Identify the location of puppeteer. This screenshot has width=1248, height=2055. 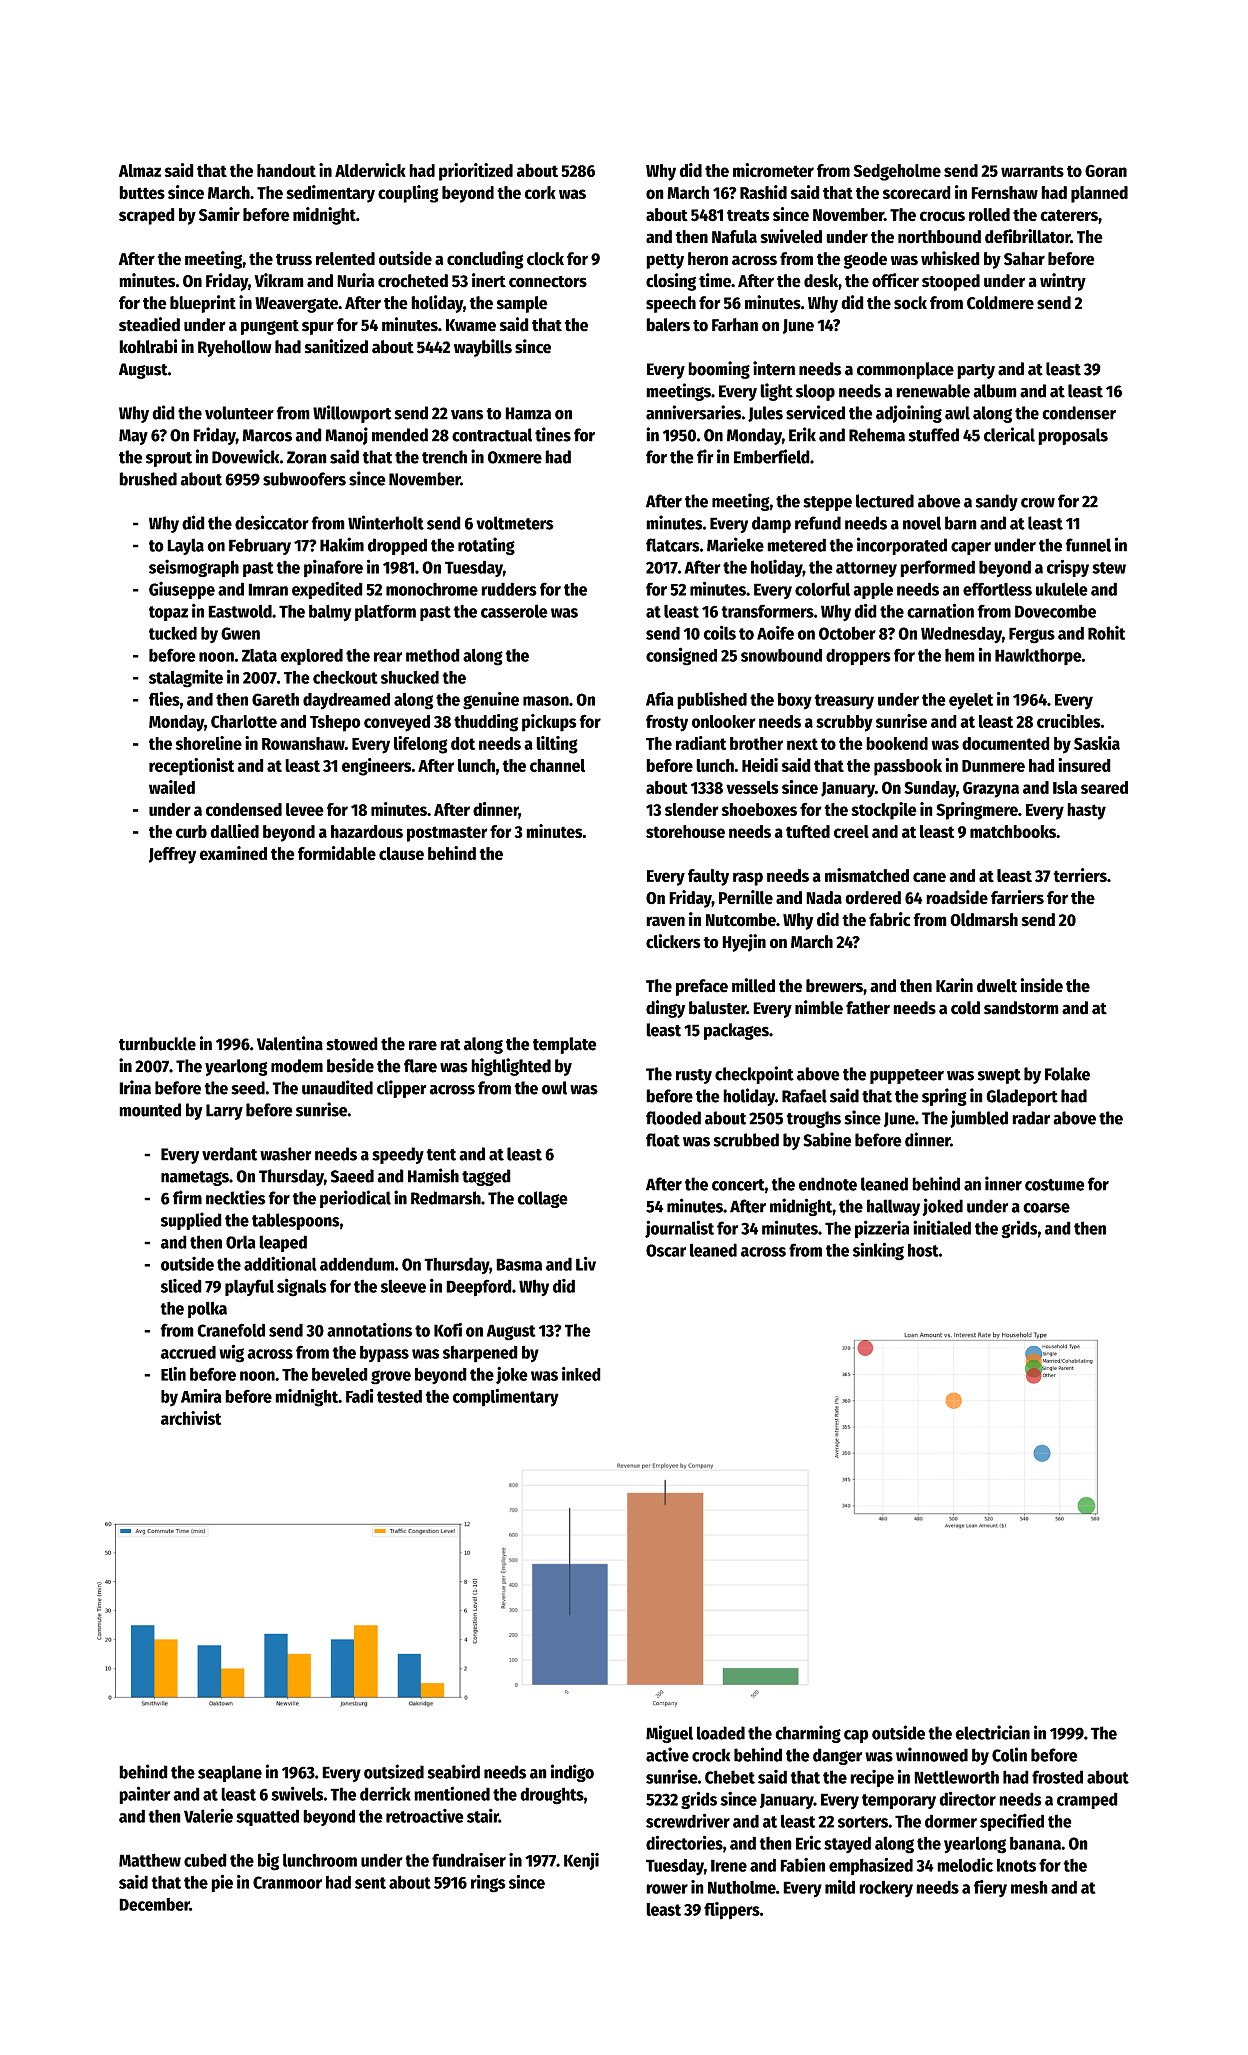
(907, 1076).
